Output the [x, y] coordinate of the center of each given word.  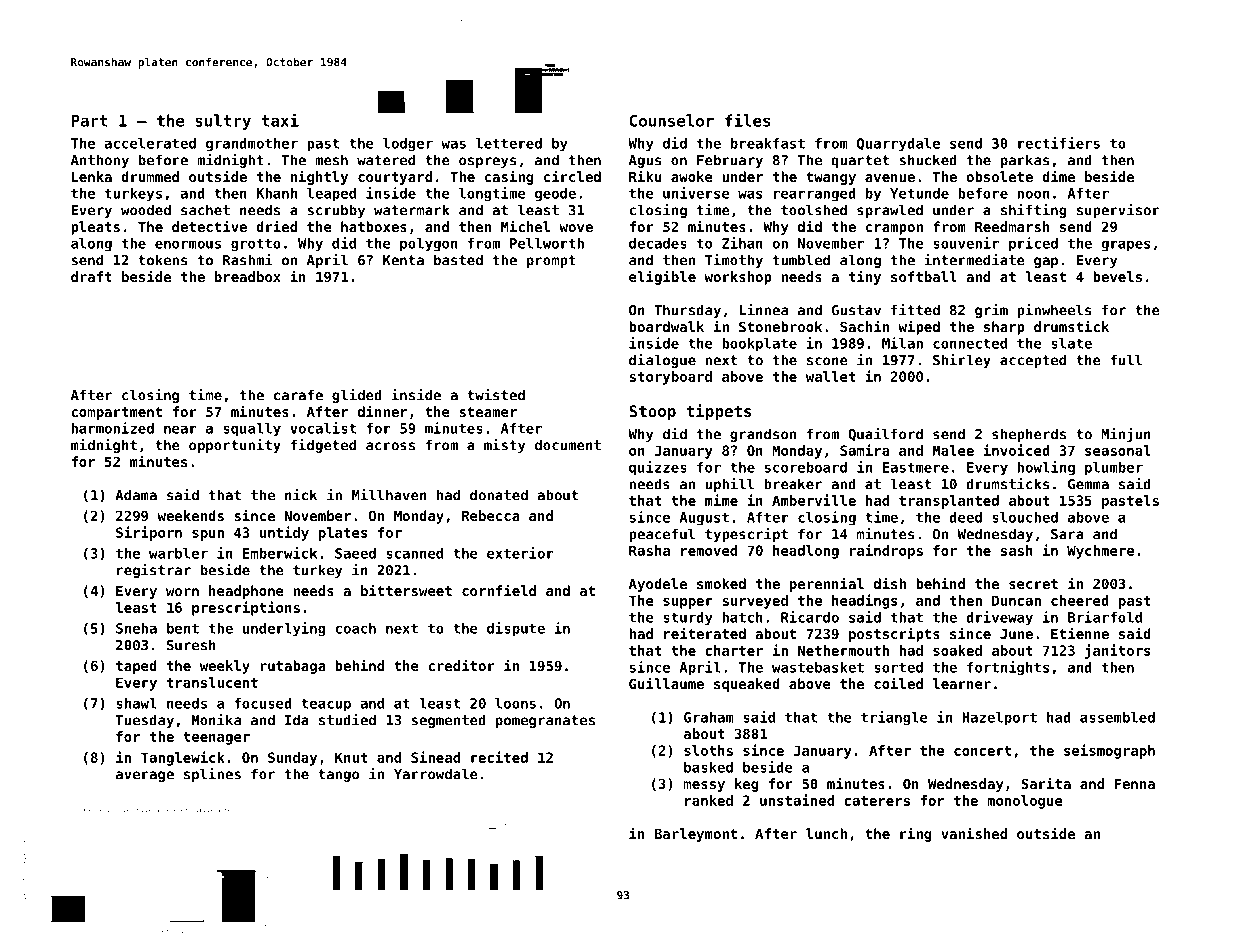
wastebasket [818, 667]
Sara [1067, 534]
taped [136, 667]
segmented [448, 721]
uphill [729, 485]
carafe [298, 395]
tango [338, 775]
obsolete [999, 176]
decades [658, 243]
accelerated [150, 143]
